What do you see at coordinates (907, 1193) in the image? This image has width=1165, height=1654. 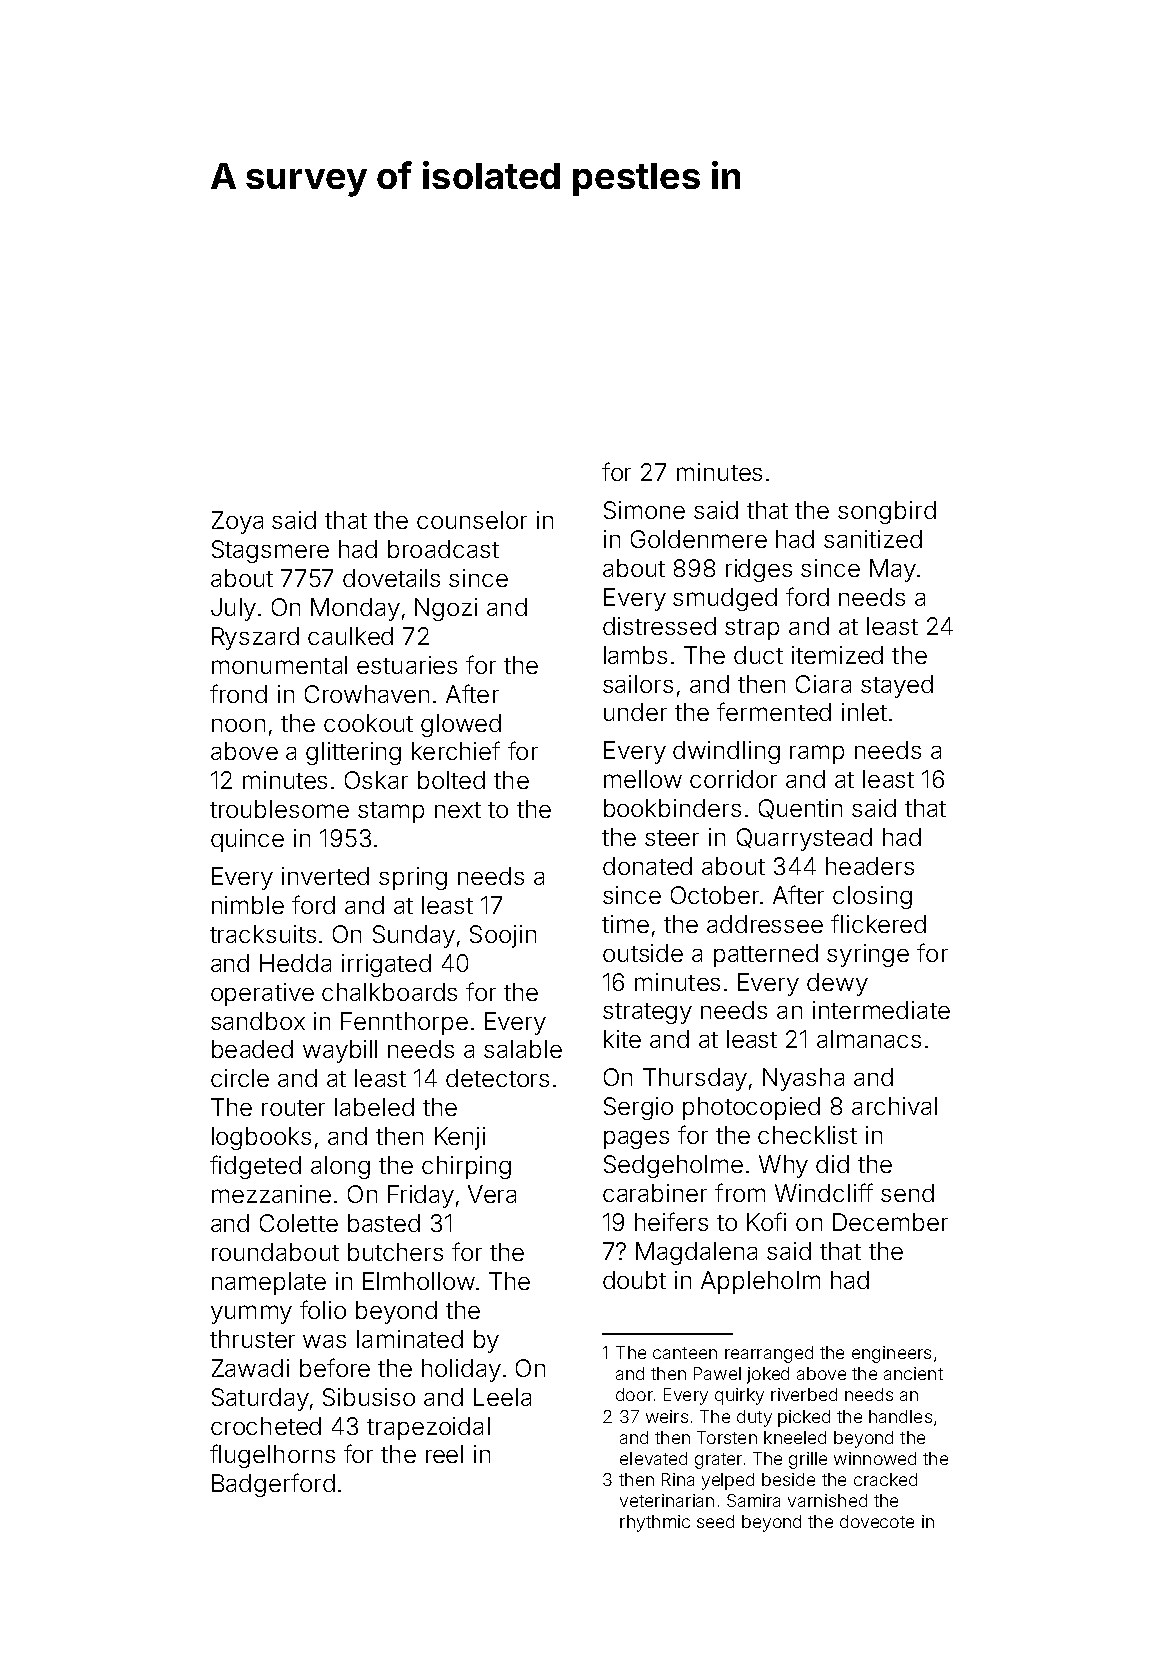 I see `send` at bounding box center [907, 1193].
